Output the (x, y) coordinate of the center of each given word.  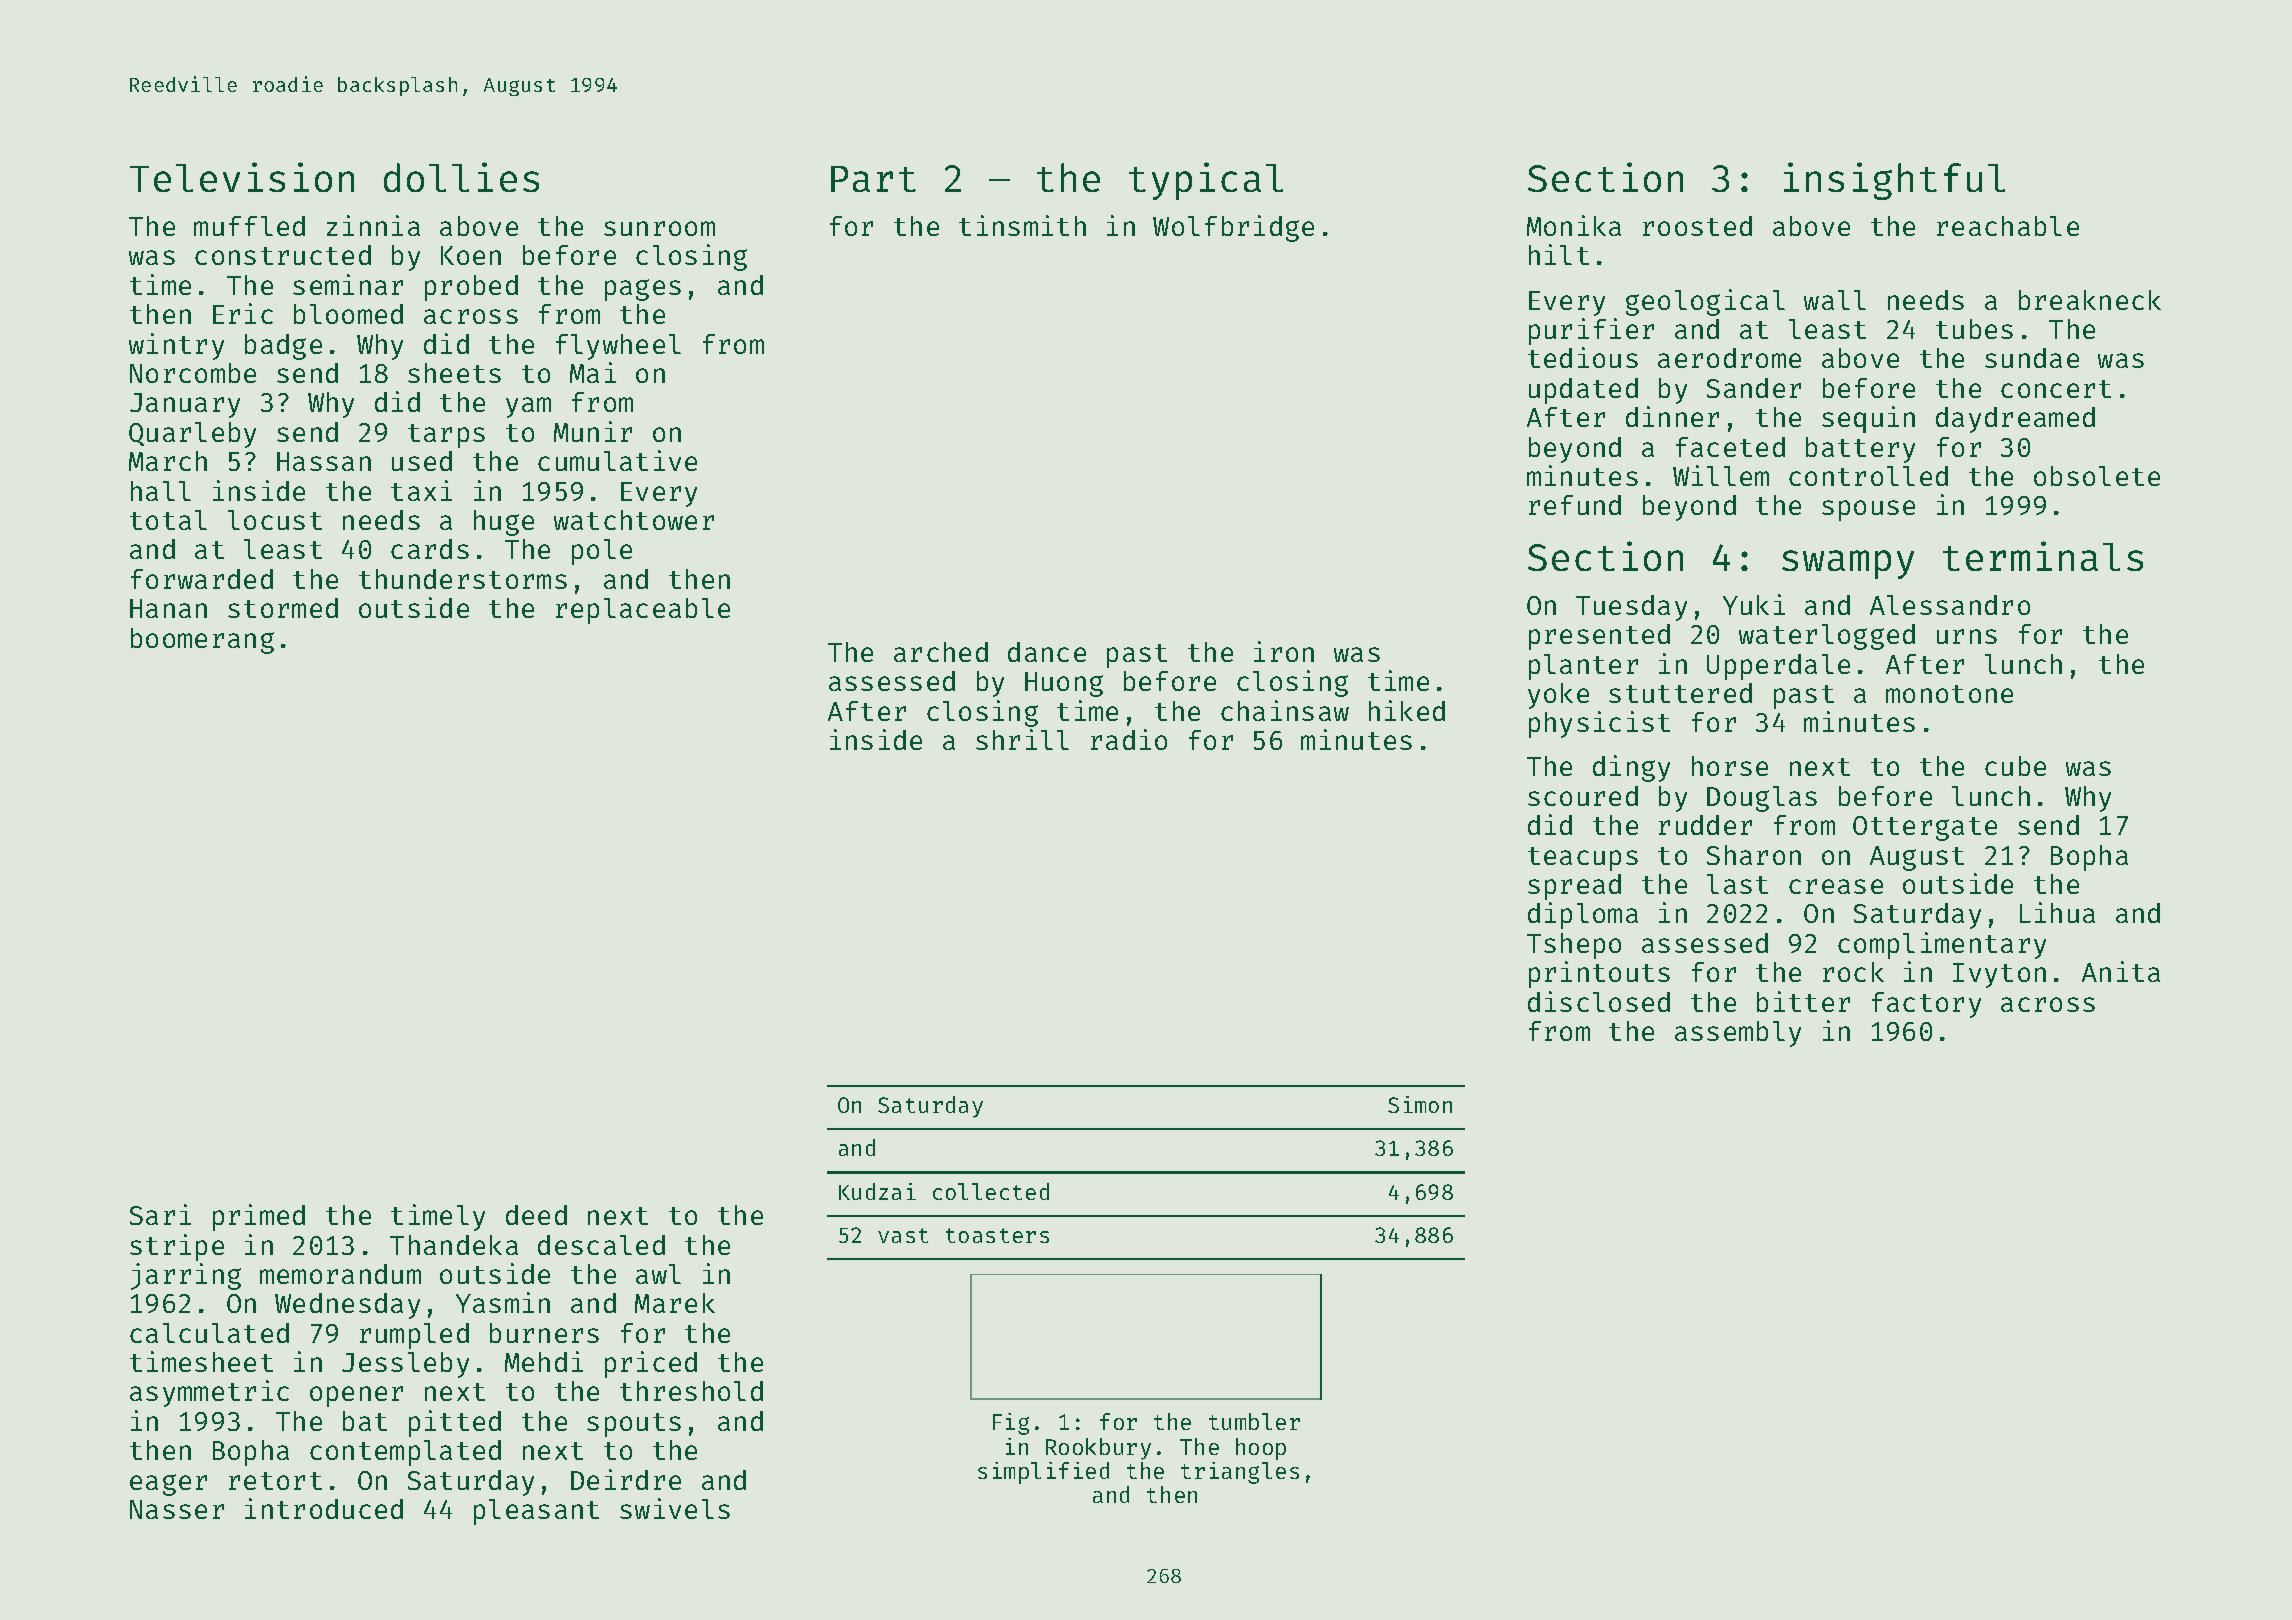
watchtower (634, 520)
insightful (1894, 181)
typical (1206, 181)
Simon (1420, 1104)
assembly (1738, 1034)
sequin (1868, 419)
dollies (461, 177)
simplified (1043, 1473)
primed (259, 1217)
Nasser (177, 1509)
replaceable (643, 611)
